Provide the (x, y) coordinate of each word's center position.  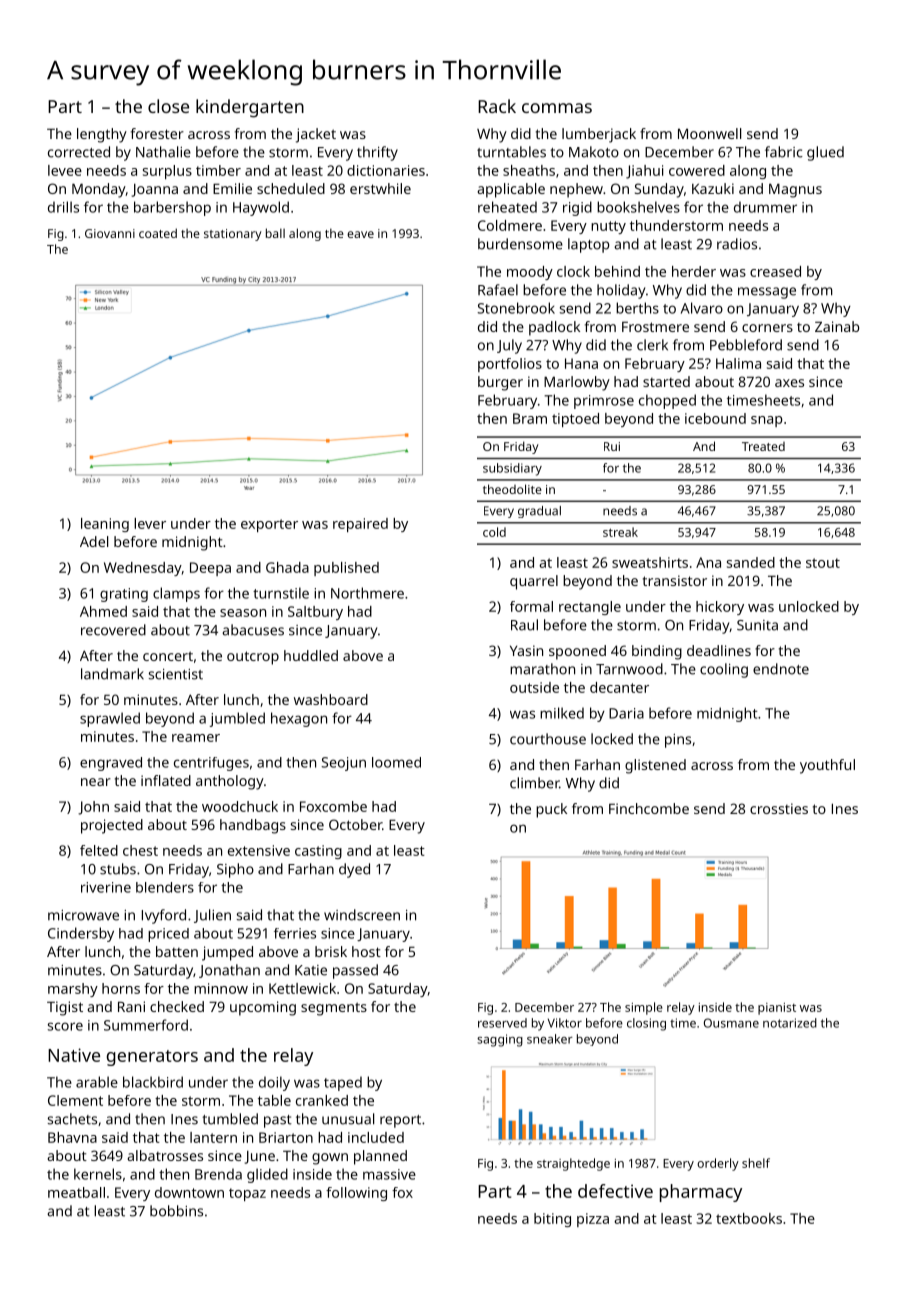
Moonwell (709, 133)
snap (767, 421)
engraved (111, 764)
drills (63, 207)
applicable (511, 190)
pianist (777, 1009)
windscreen (362, 915)
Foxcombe (333, 806)
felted (99, 850)
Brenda (218, 1174)
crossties (779, 808)
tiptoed (575, 420)
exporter (269, 525)
